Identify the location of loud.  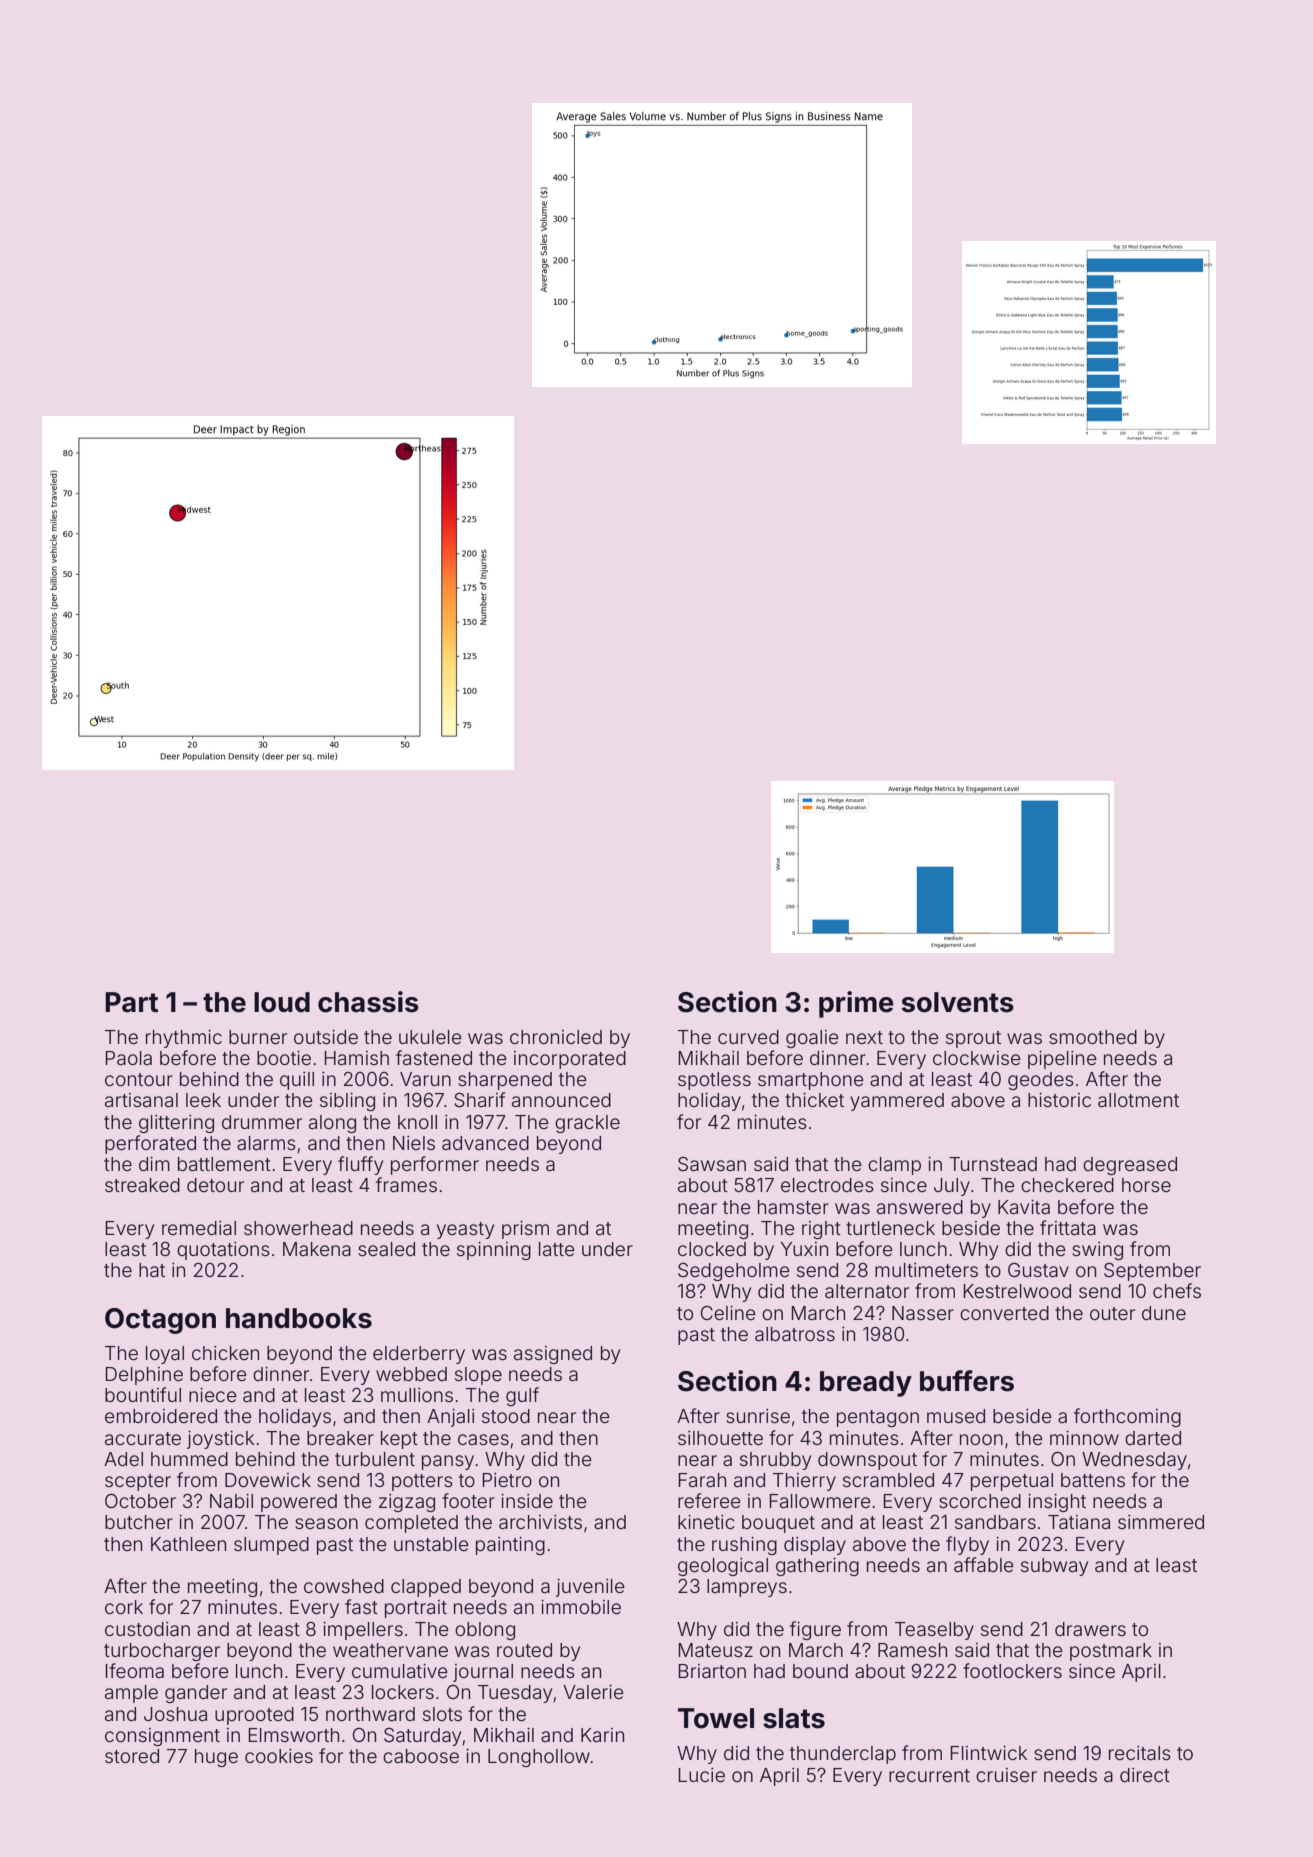
(282, 1002).
